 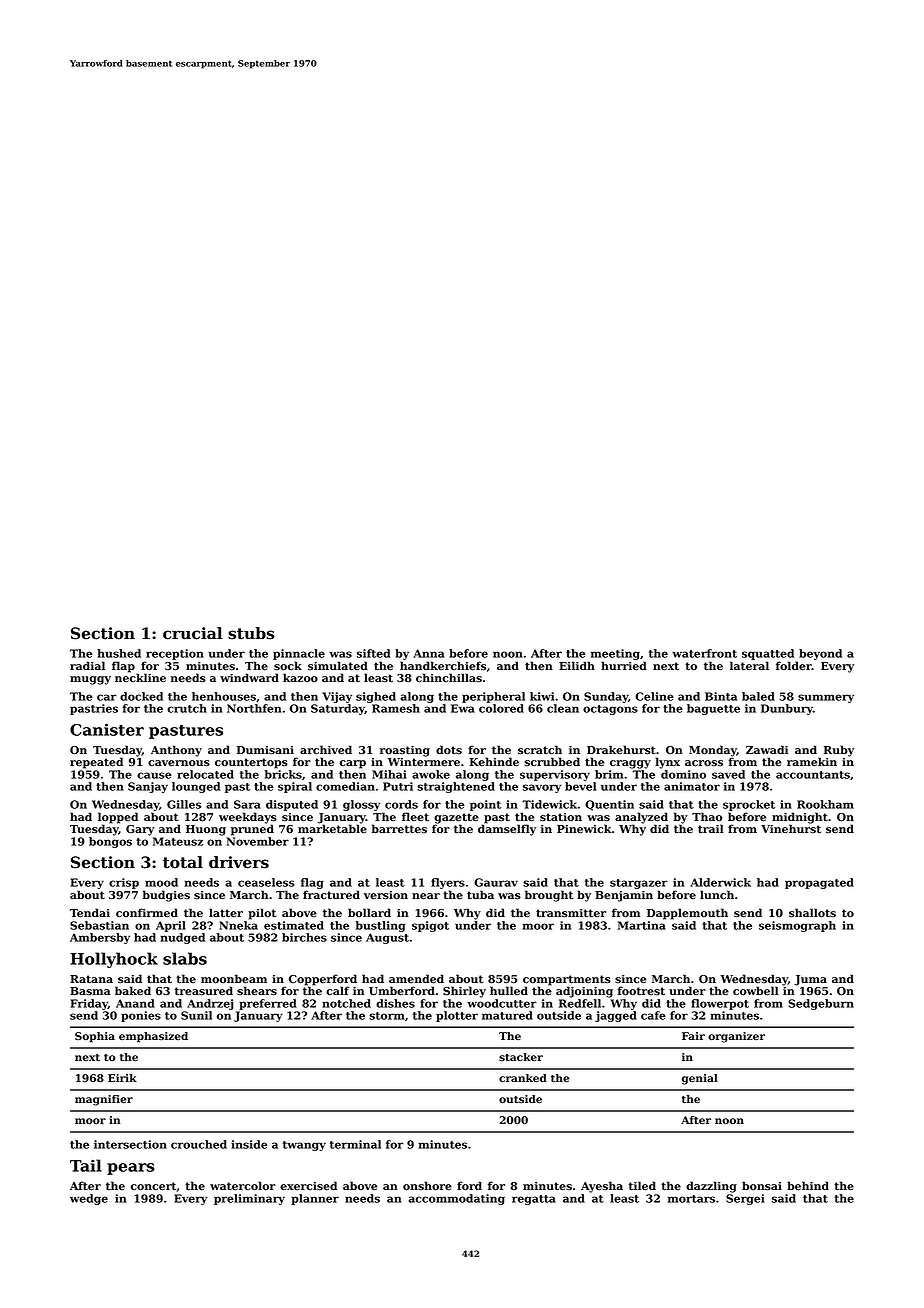 What do you see at coordinates (704, 653) in the screenshot?
I see `waterfront` at bounding box center [704, 653].
